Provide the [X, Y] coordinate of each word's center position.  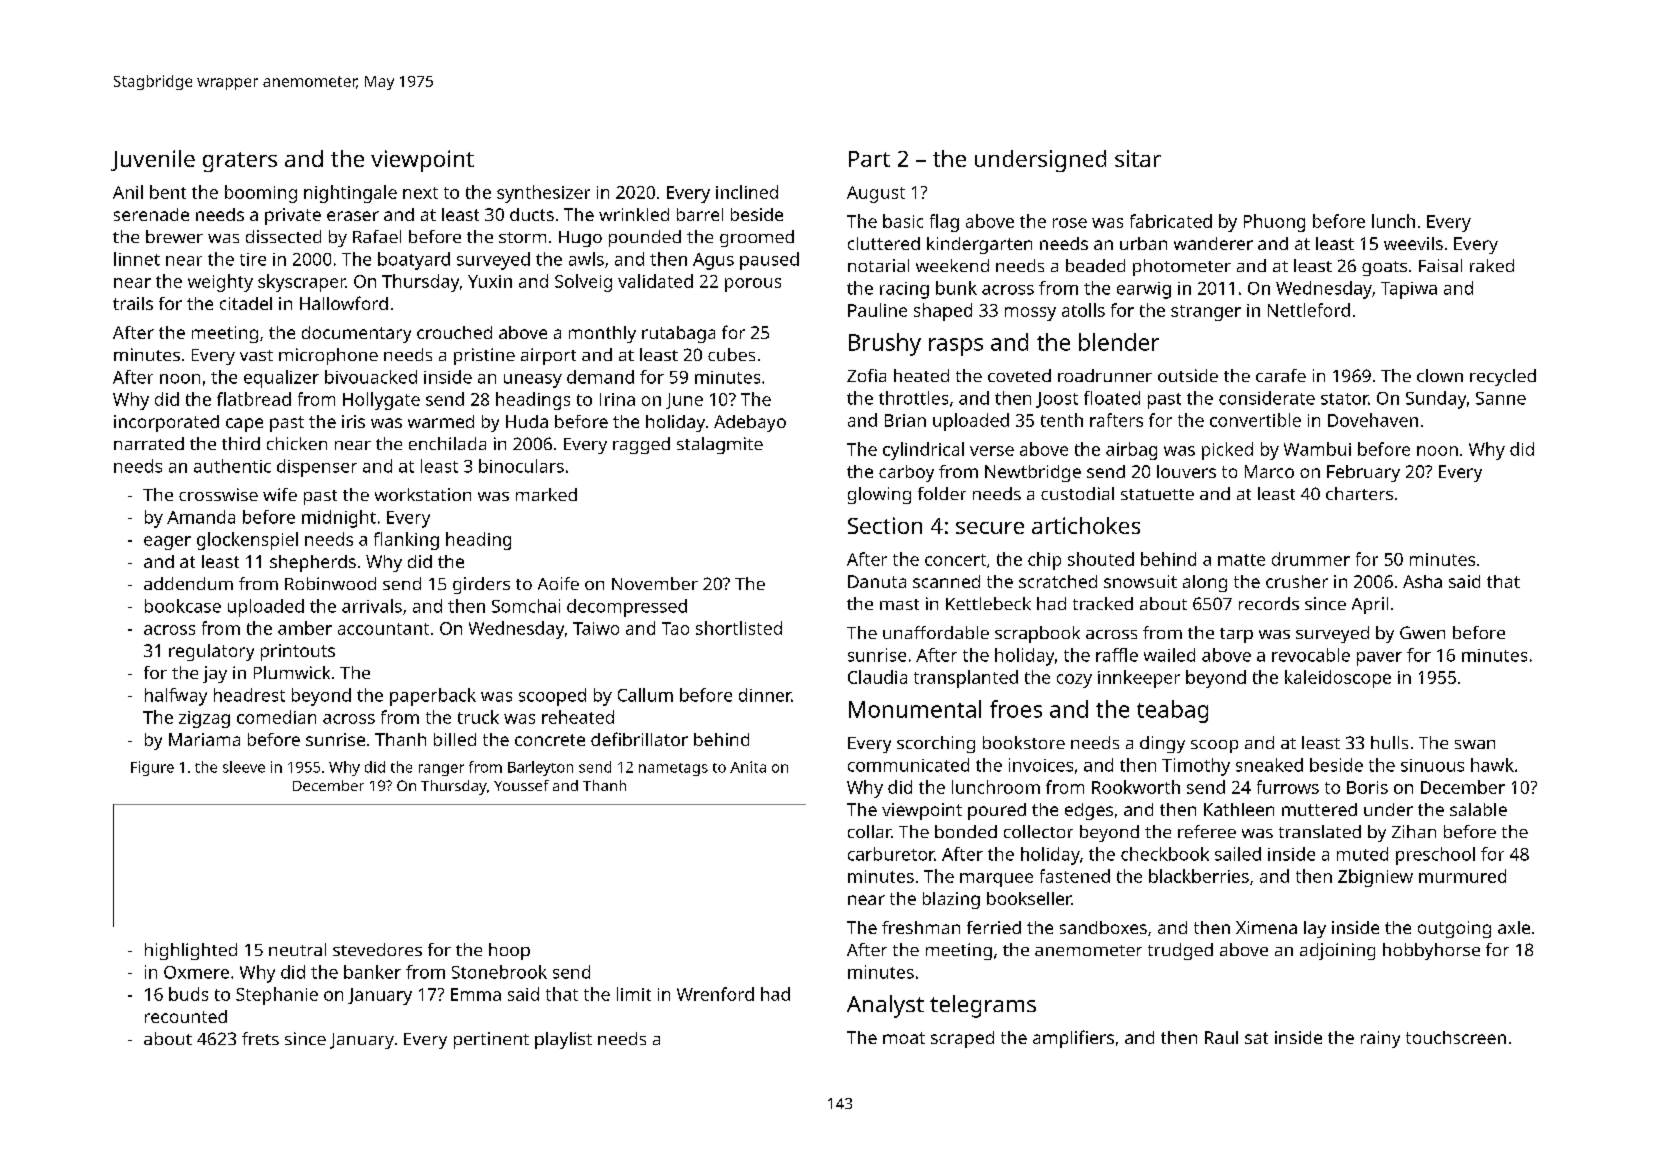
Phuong [1274, 223]
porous [753, 285]
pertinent [491, 1040]
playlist [563, 1040]
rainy [1380, 1039]
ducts [532, 214]
